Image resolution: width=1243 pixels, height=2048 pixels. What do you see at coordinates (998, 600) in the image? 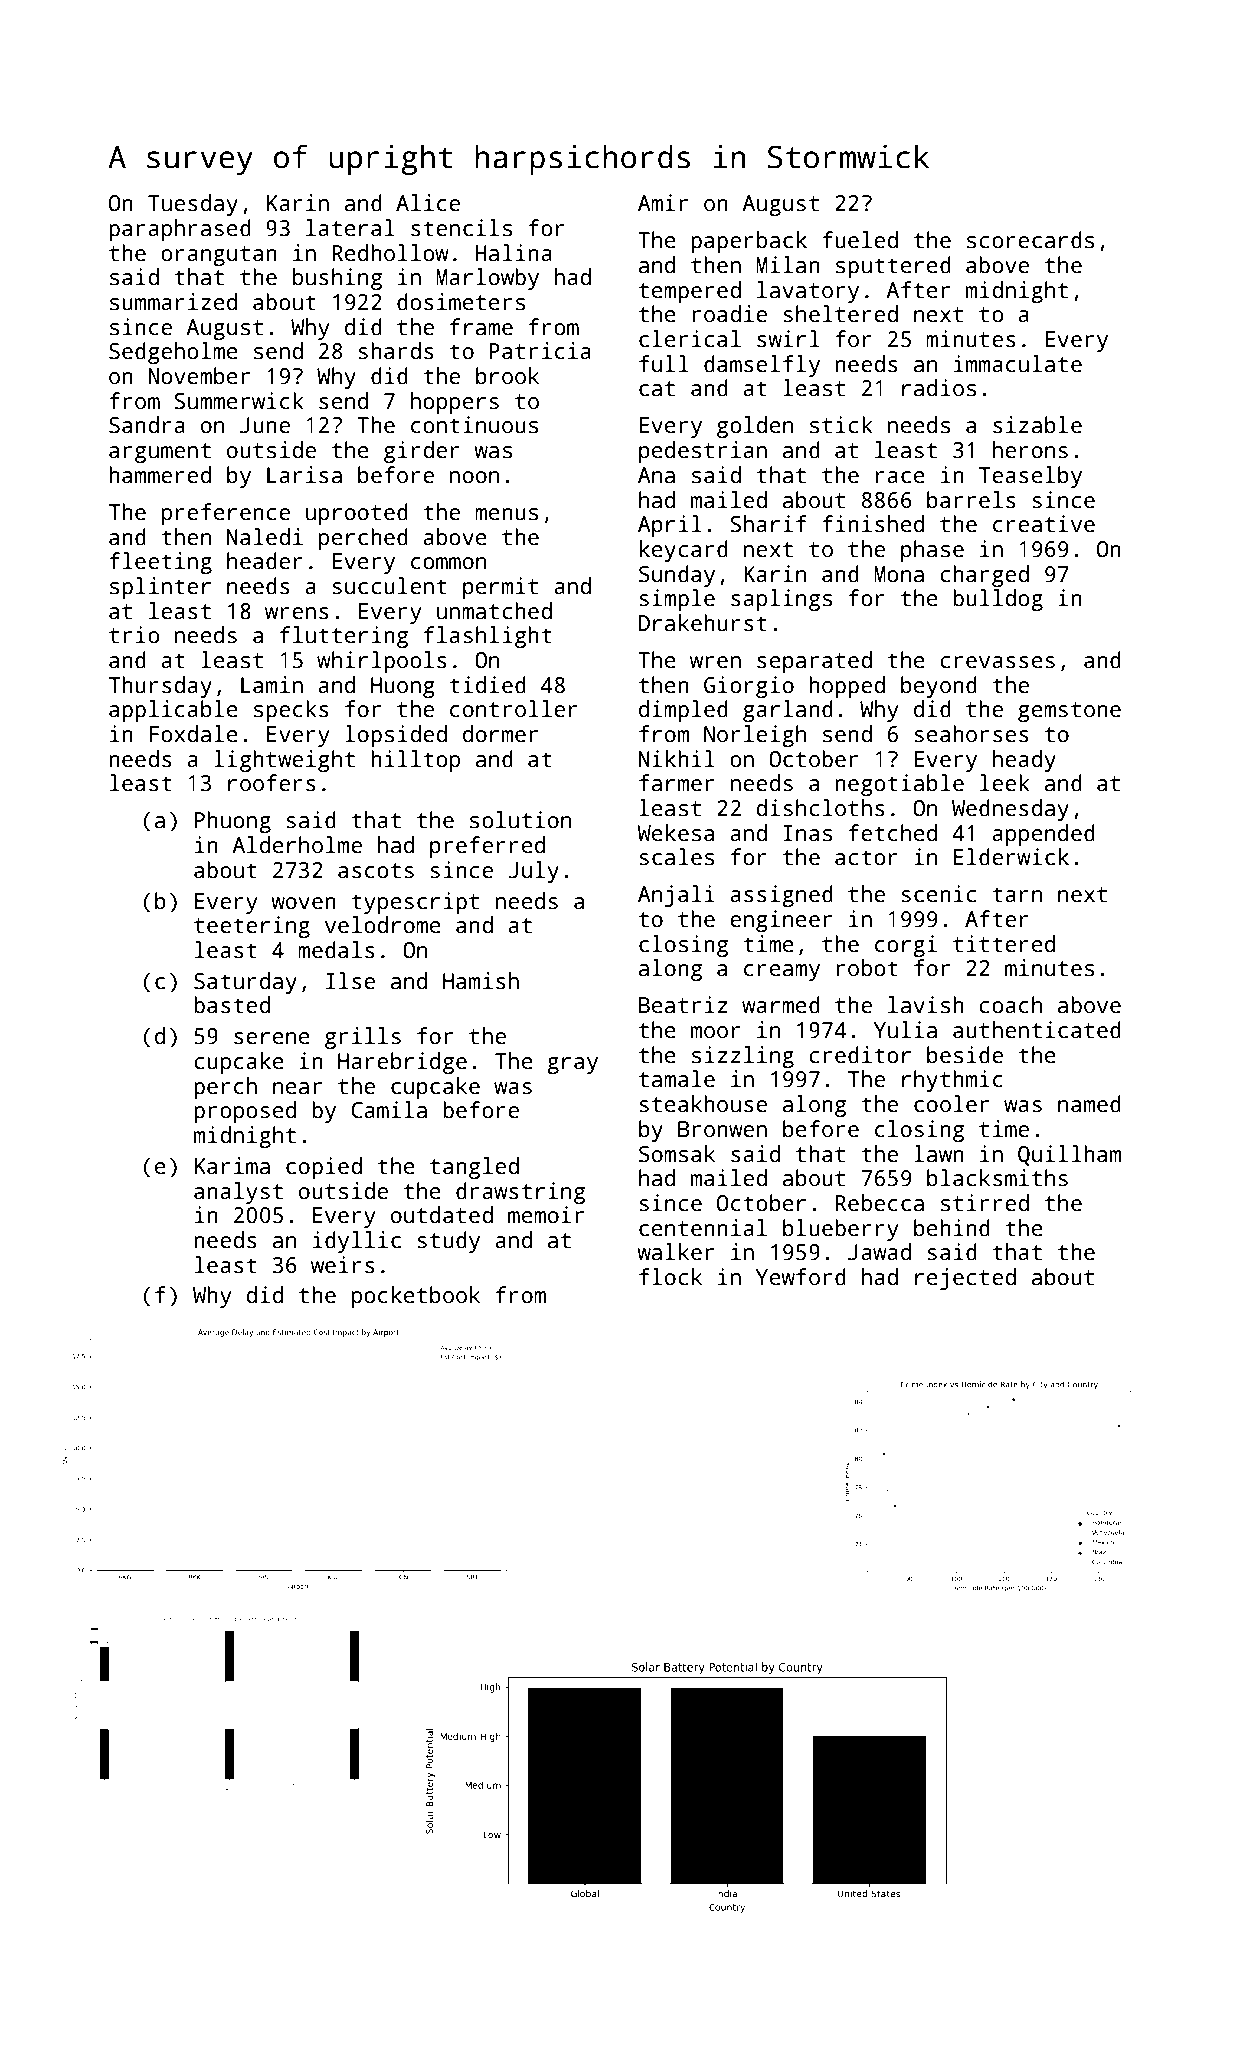
I see `bulldog` at bounding box center [998, 600].
